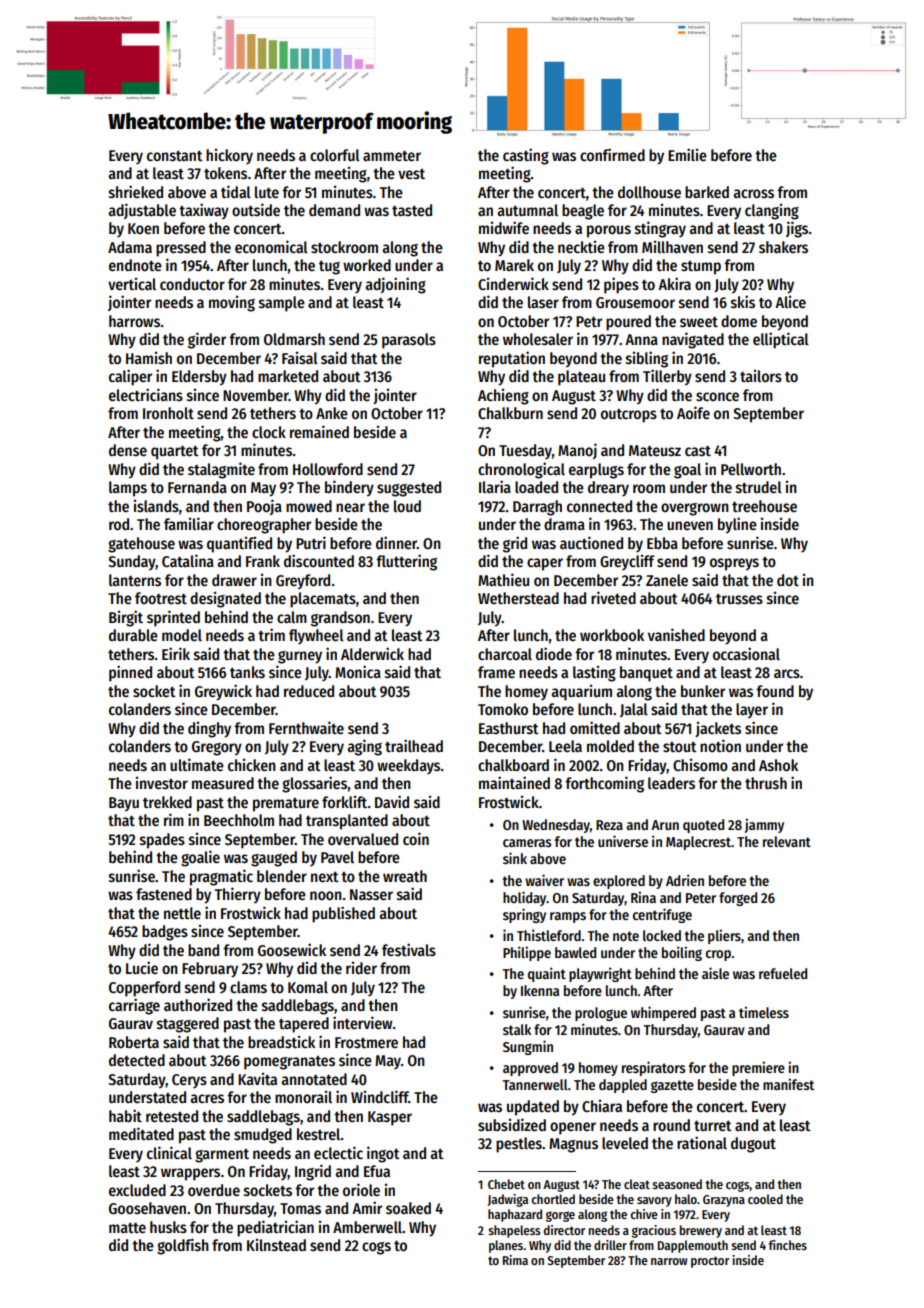 The width and height of the page is (924, 1308). What do you see at coordinates (743, 302) in the page?
I see `skis` at bounding box center [743, 302].
